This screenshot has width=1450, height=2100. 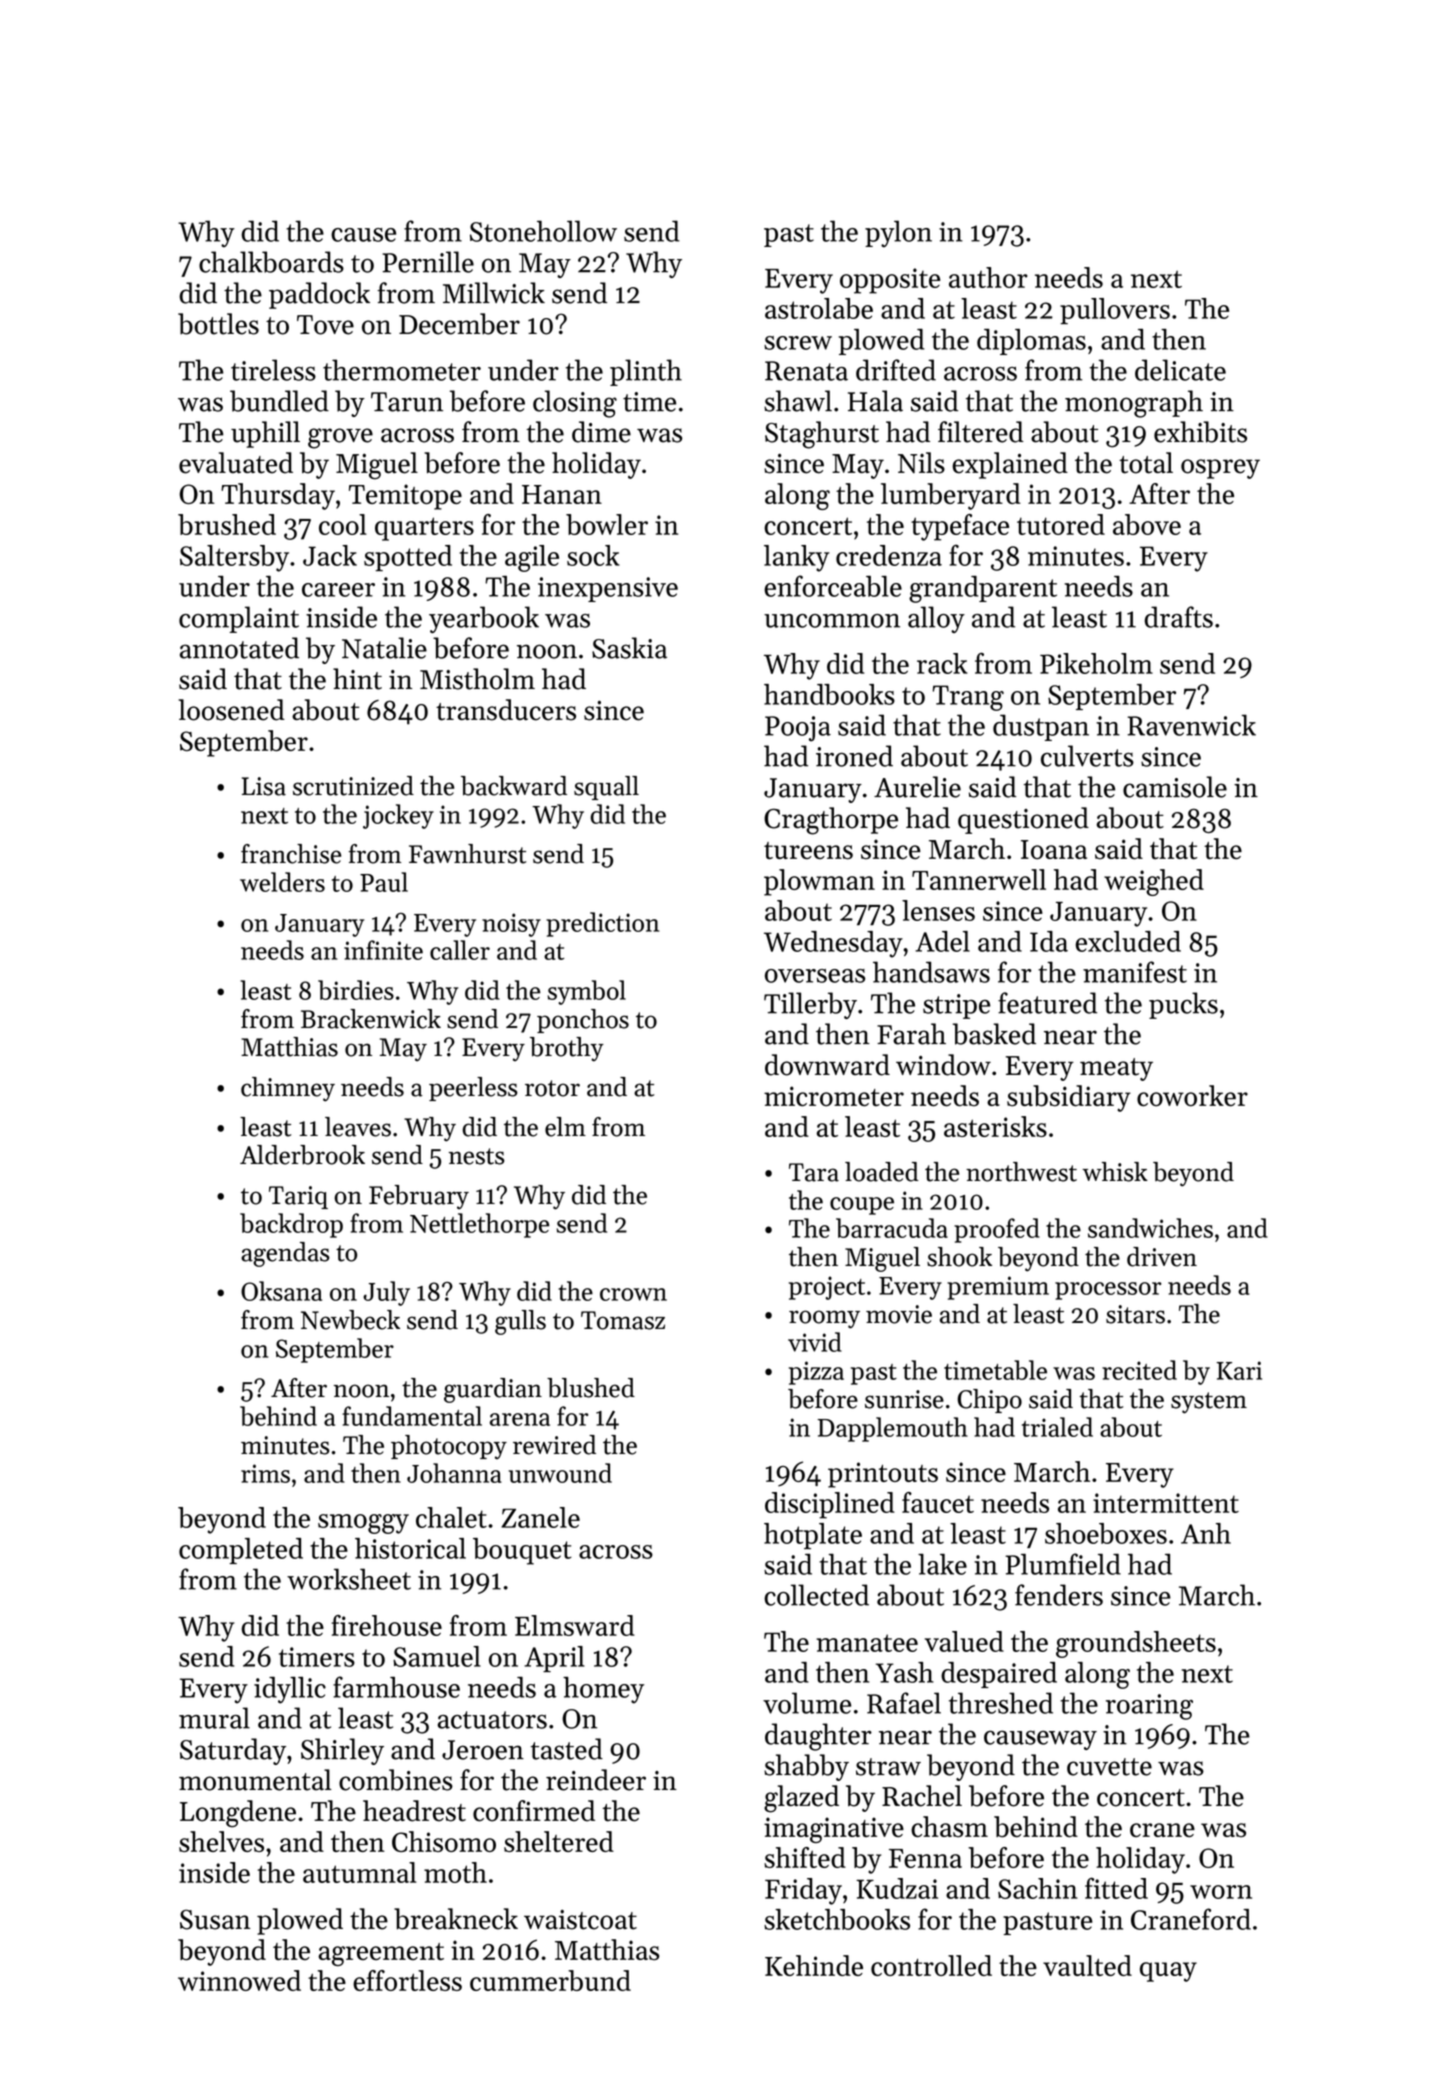 What do you see at coordinates (890, 281) in the screenshot?
I see `opposite` at bounding box center [890, 281].
